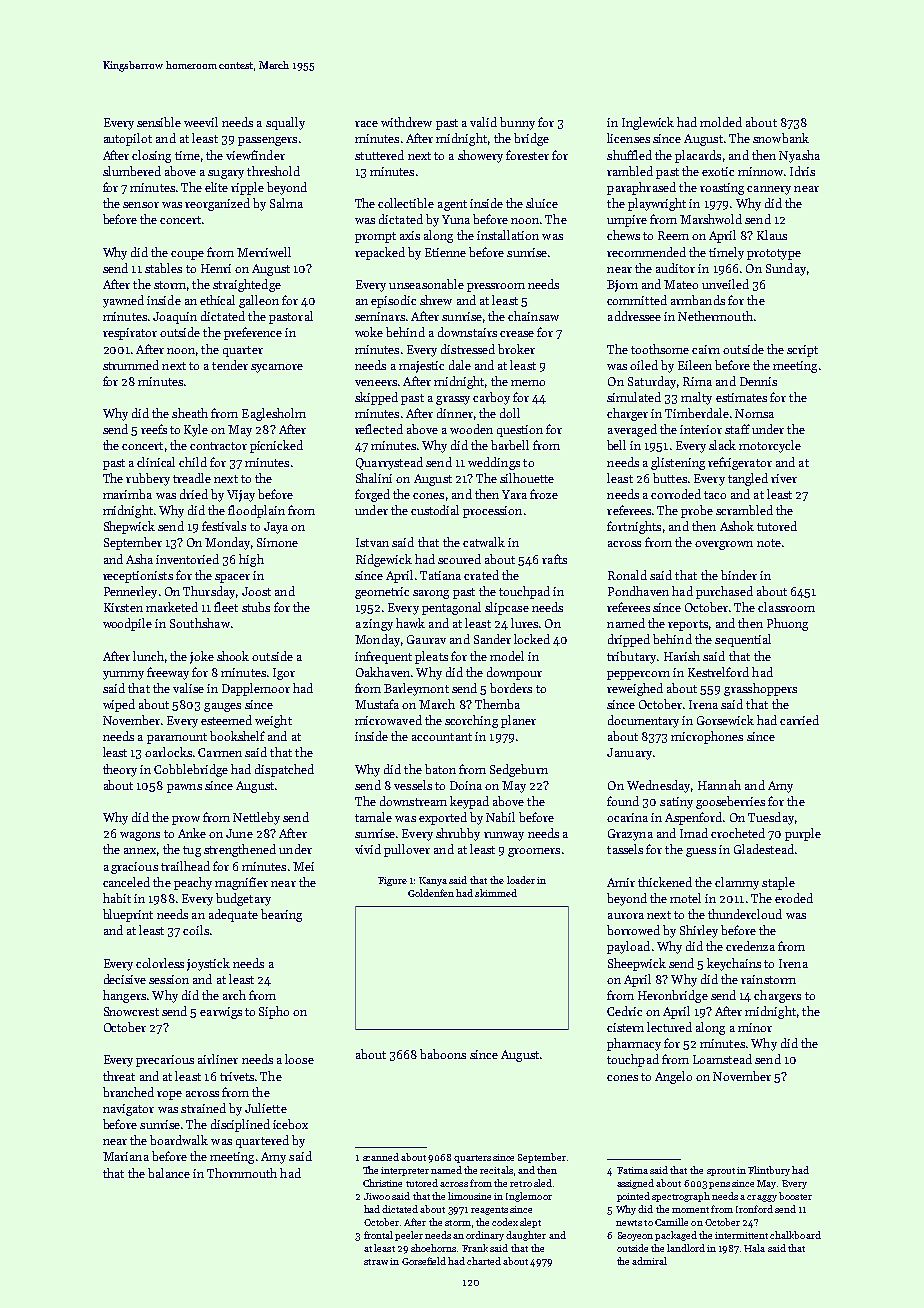 Image resolution: width=924 pixels, height=1308 pixels. I want to click on festivals, so click(224, 526).
